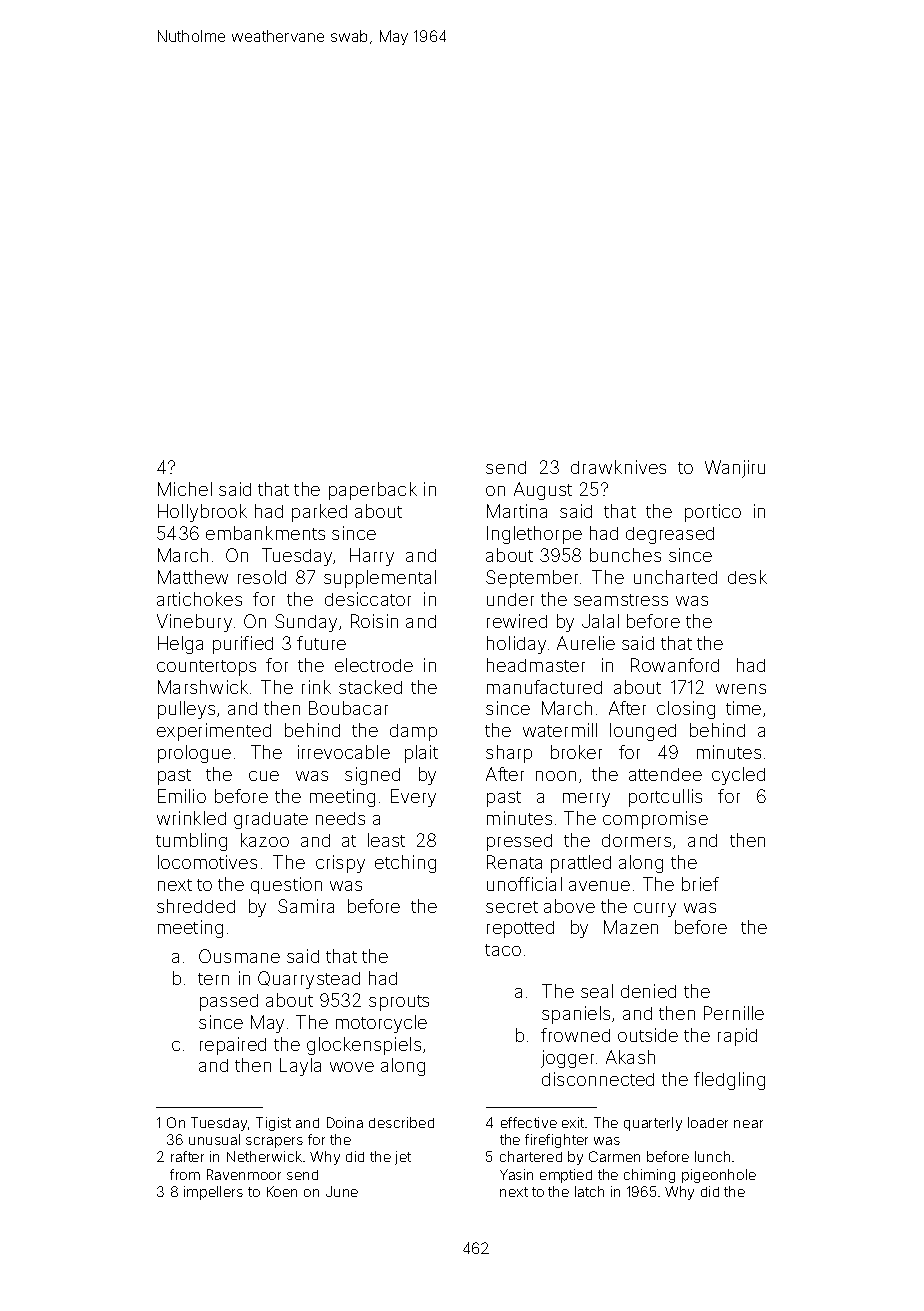 Image resolution: width=924 pixels, height=1311 pixels. Describe the element at coordinates (233, 1046) in the screenshot. I see `repaired` at that location.
